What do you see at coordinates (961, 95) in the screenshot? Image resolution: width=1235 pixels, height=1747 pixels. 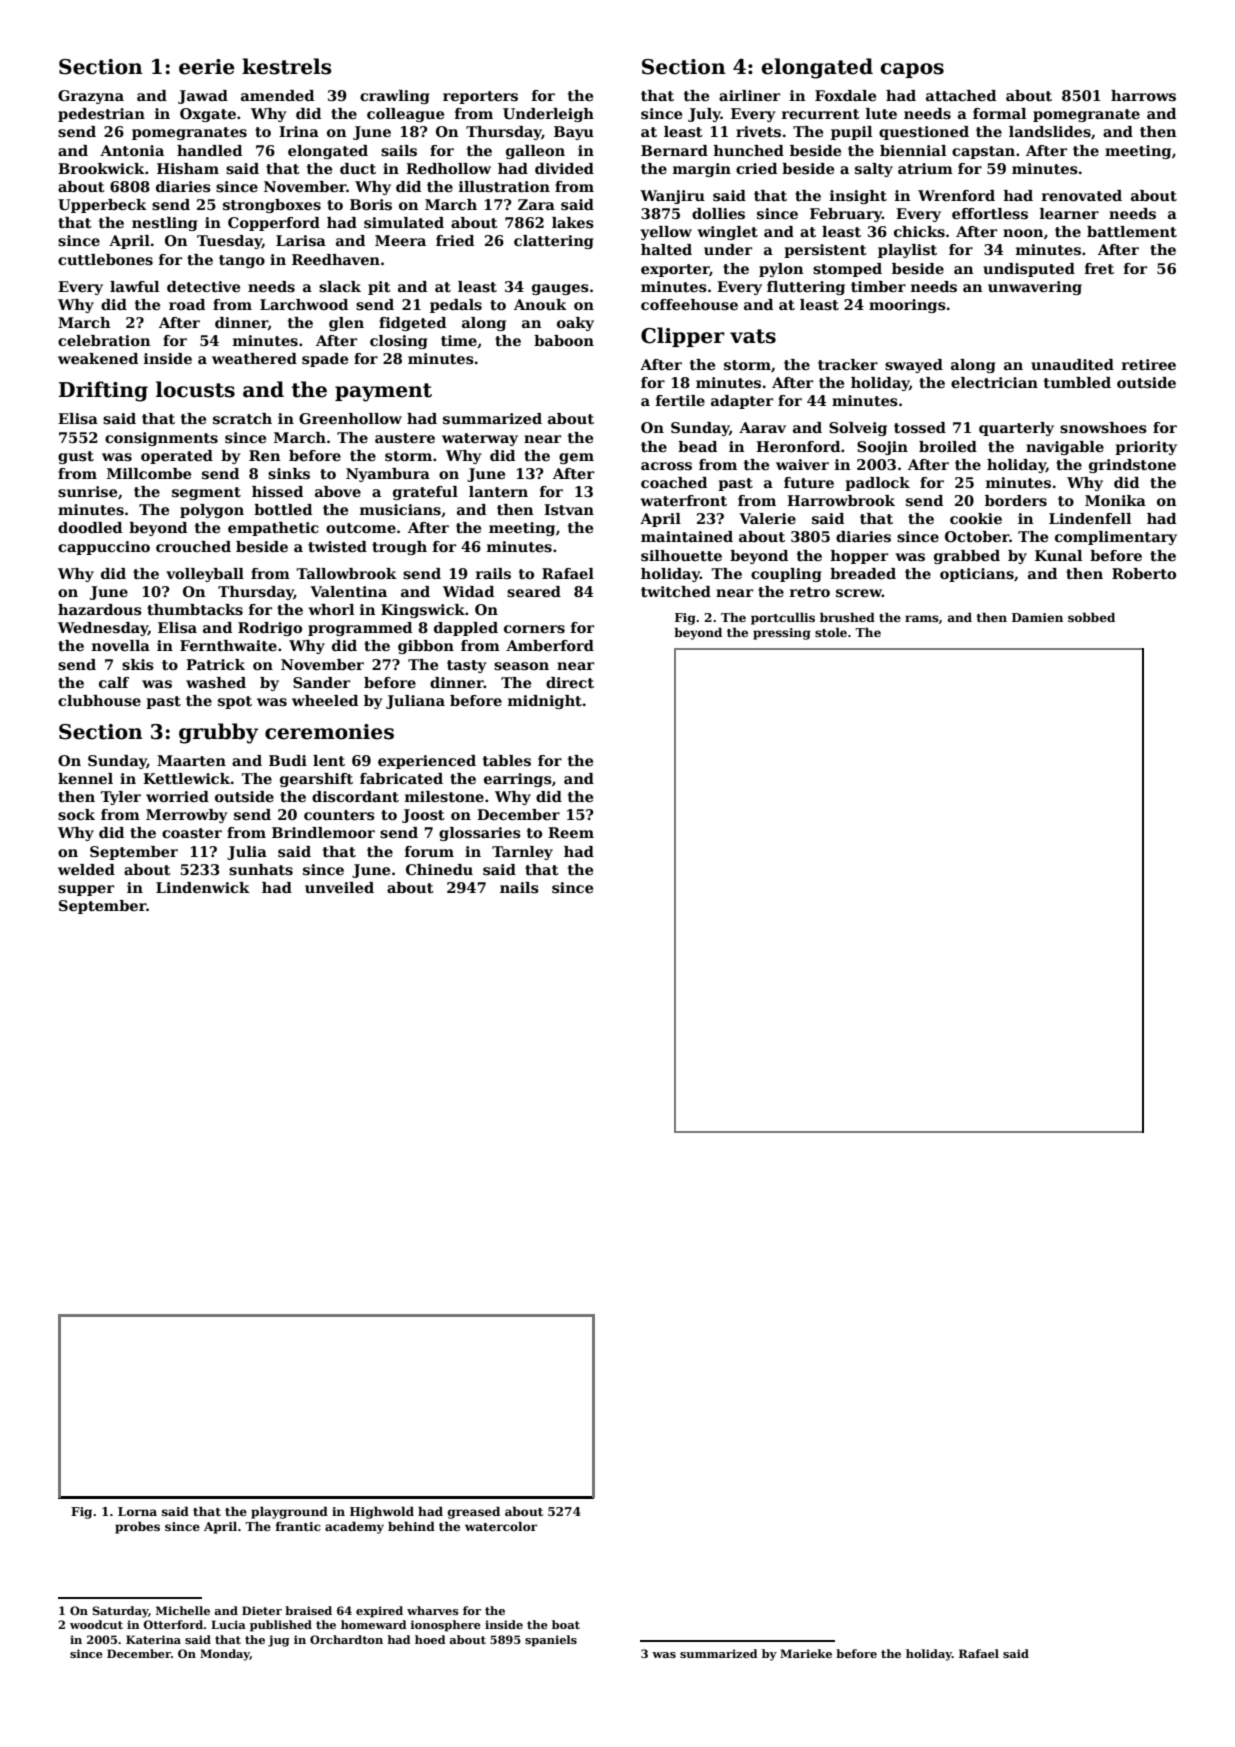 I see `attached` at bounding box center [961, 95].
